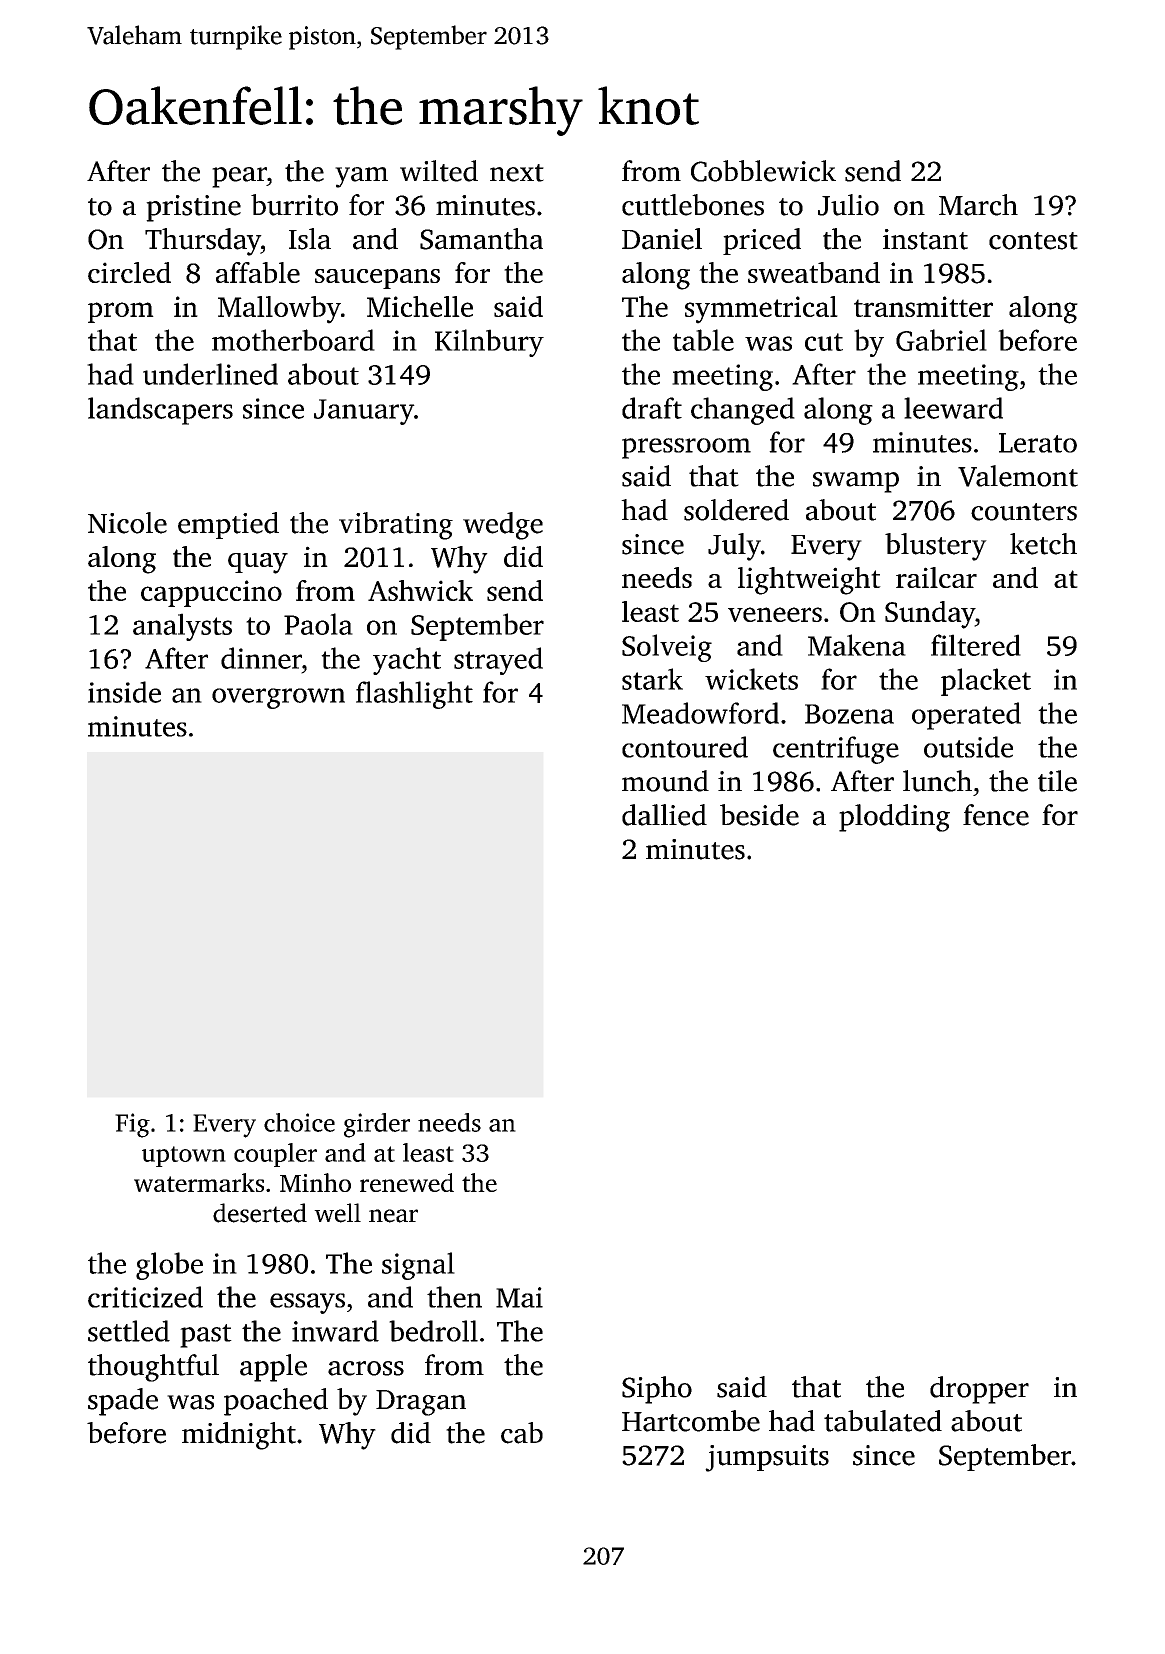 Image resolution: width=1165 pixels, height=1654 pixels. What do you see at coordinates (239, 177) in the image?
I see `pear` at bounding box center [239, 177].
